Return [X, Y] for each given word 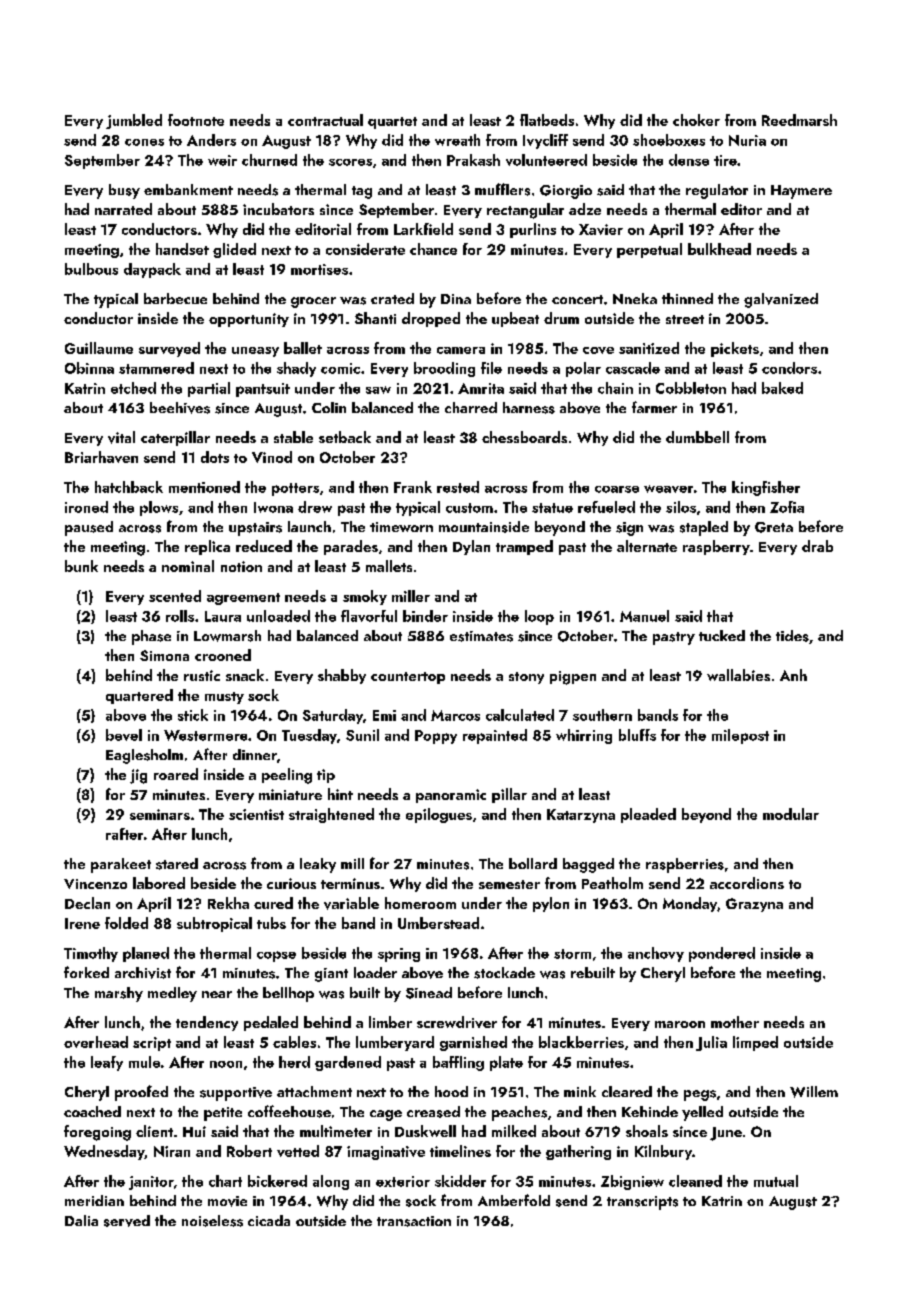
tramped [524, 547]
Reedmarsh [799, 120]
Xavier [601, 229]
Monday [690, 904]
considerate [365, 249]
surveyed [169, 349]
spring [399, 955]
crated [392, 298]
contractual [325, 120]
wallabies [738, 675]
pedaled [271, 1023]
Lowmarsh [227, 636]
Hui [194, 1131]
